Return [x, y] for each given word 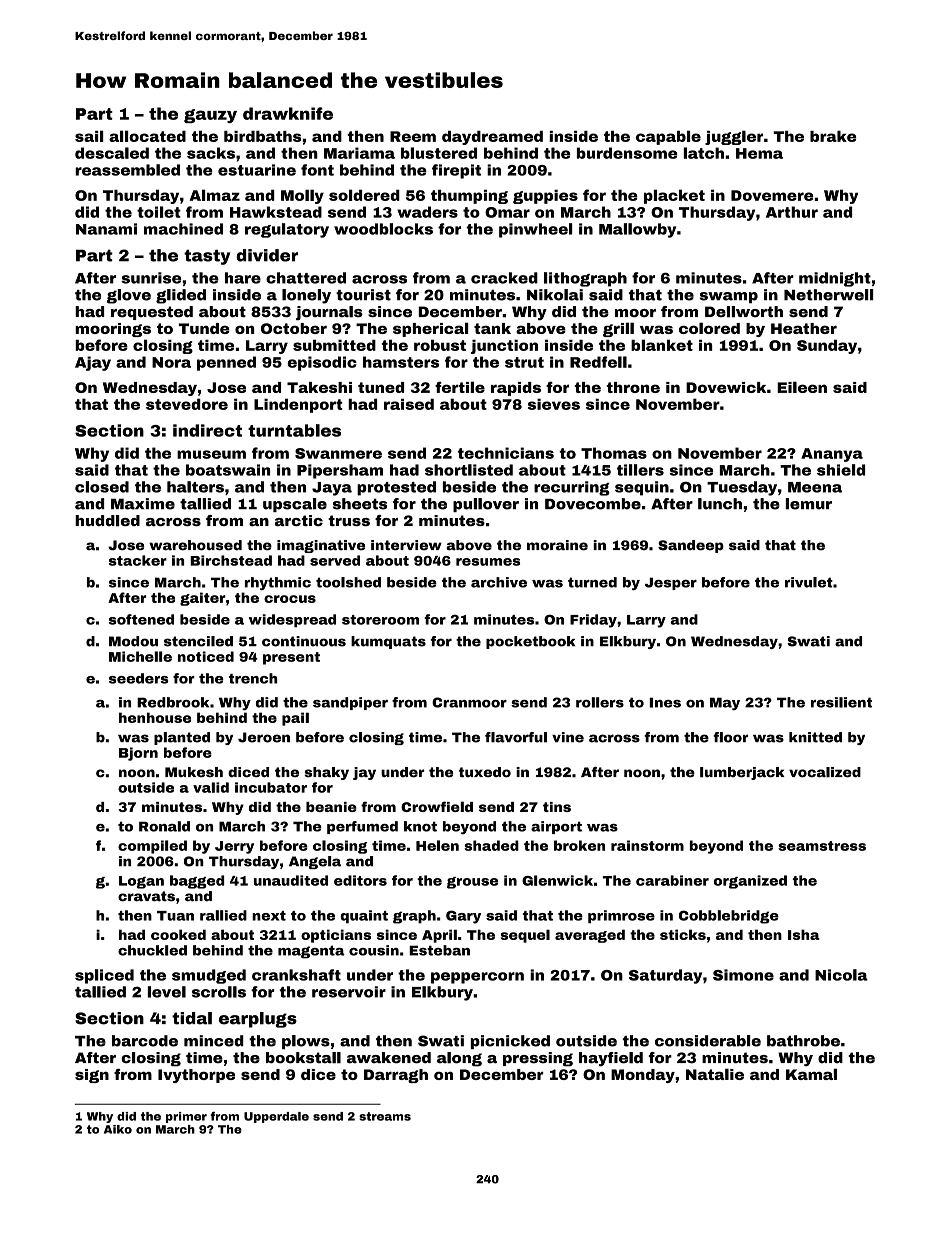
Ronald [164, 826]
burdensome [627, 153]
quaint [364, 916]
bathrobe [803, 1041]
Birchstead [231, 560]
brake [833, 136]
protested [396, 488]
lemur [808, 504]
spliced [104, 976]
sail [89, 136]
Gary [463, 917]
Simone [743, 975]
